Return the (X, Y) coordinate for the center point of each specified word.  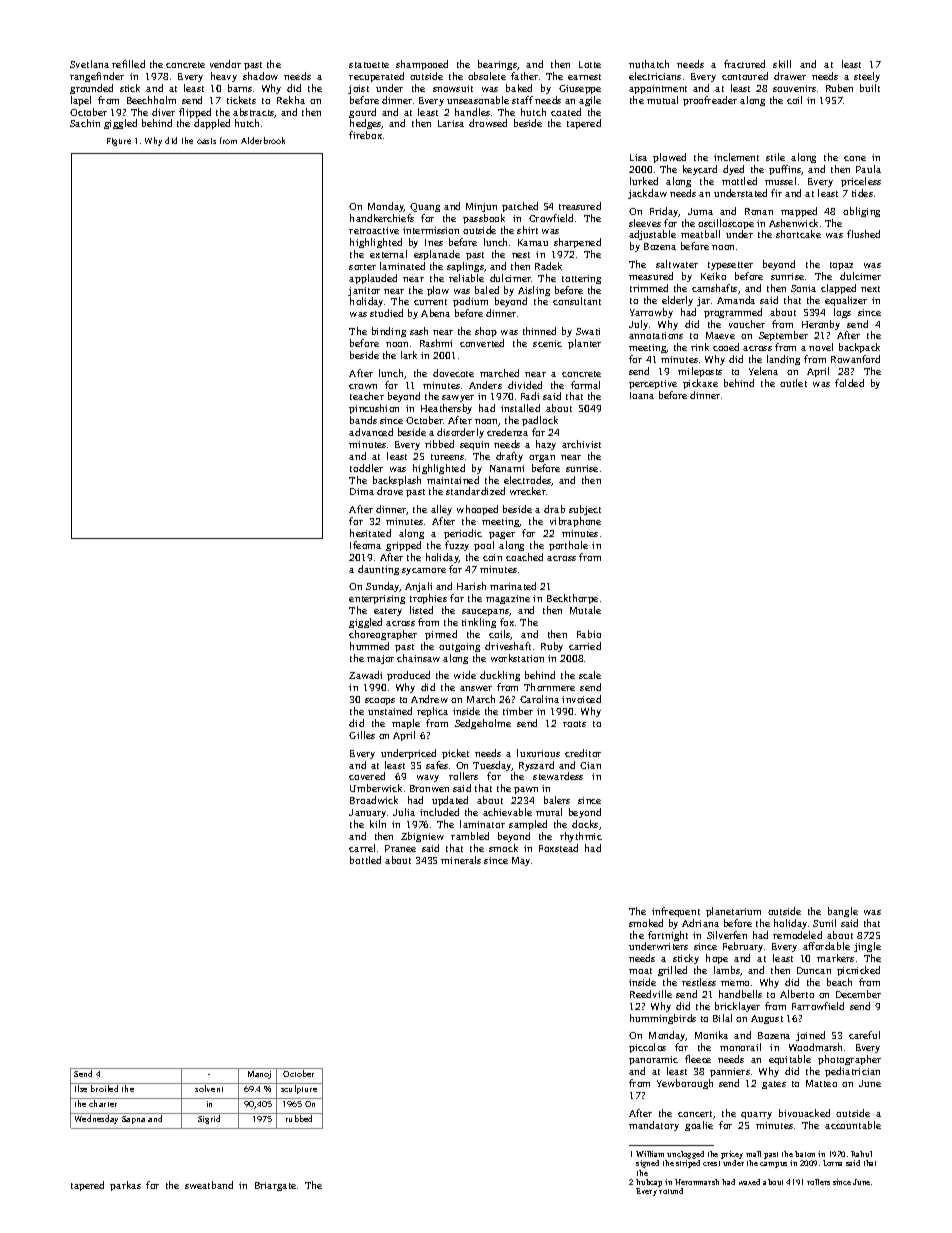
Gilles (362, 735)
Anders (485, 385)
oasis (206, 141)
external (388, 254)
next (870, 289)
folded (849, 383)
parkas (125, 1186)
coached (524, 557)
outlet (793, 383)
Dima (362, 491)
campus (773, 1165)
